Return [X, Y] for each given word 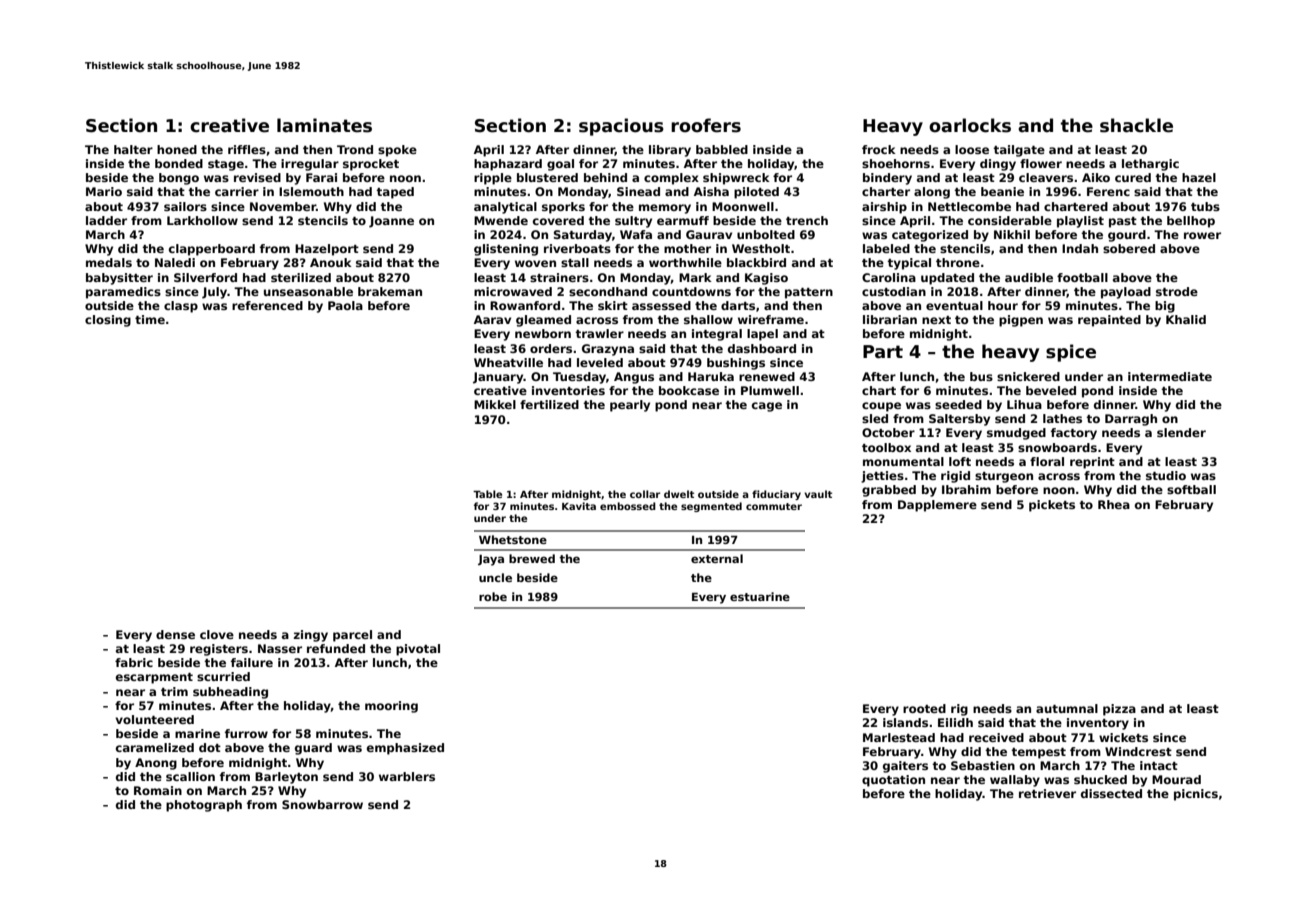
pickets [1052, 506]
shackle [1136, 125]
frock [879, 149]
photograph [204, 806]
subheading [230, 693]
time [150, 319]
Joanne [391, 222]
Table [487, 494]
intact [1159, 765]
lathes [1062, 418]
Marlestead [899, 737]
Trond [355, 149]
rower [1202, 235]
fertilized [549, 404]
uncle [495, 577]
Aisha [711, 191]
